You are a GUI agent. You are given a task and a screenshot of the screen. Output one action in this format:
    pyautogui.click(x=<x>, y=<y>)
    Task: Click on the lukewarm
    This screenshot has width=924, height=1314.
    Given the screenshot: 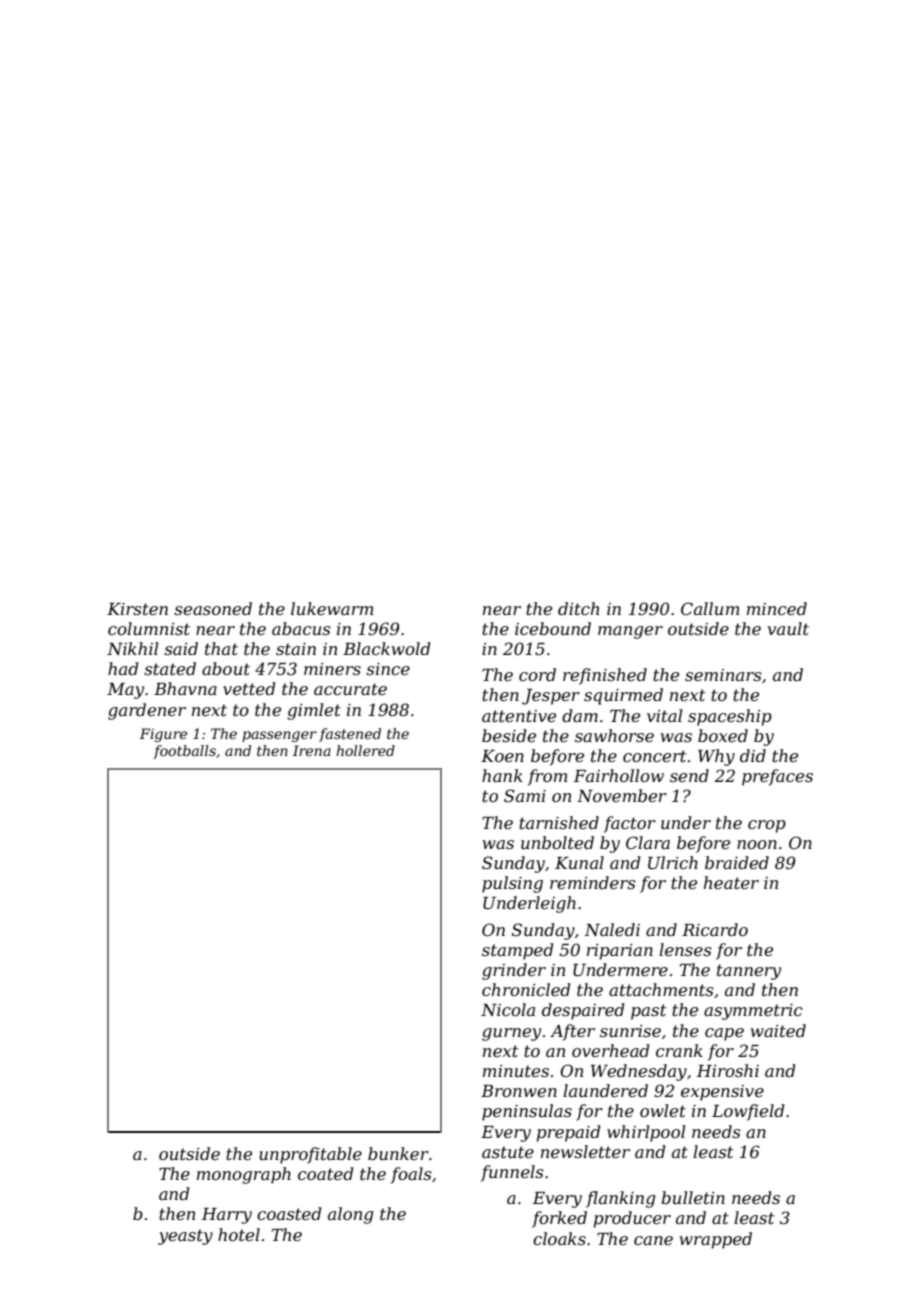 What is the action you would take?
    pyautogui.click(x=332, y=608)
